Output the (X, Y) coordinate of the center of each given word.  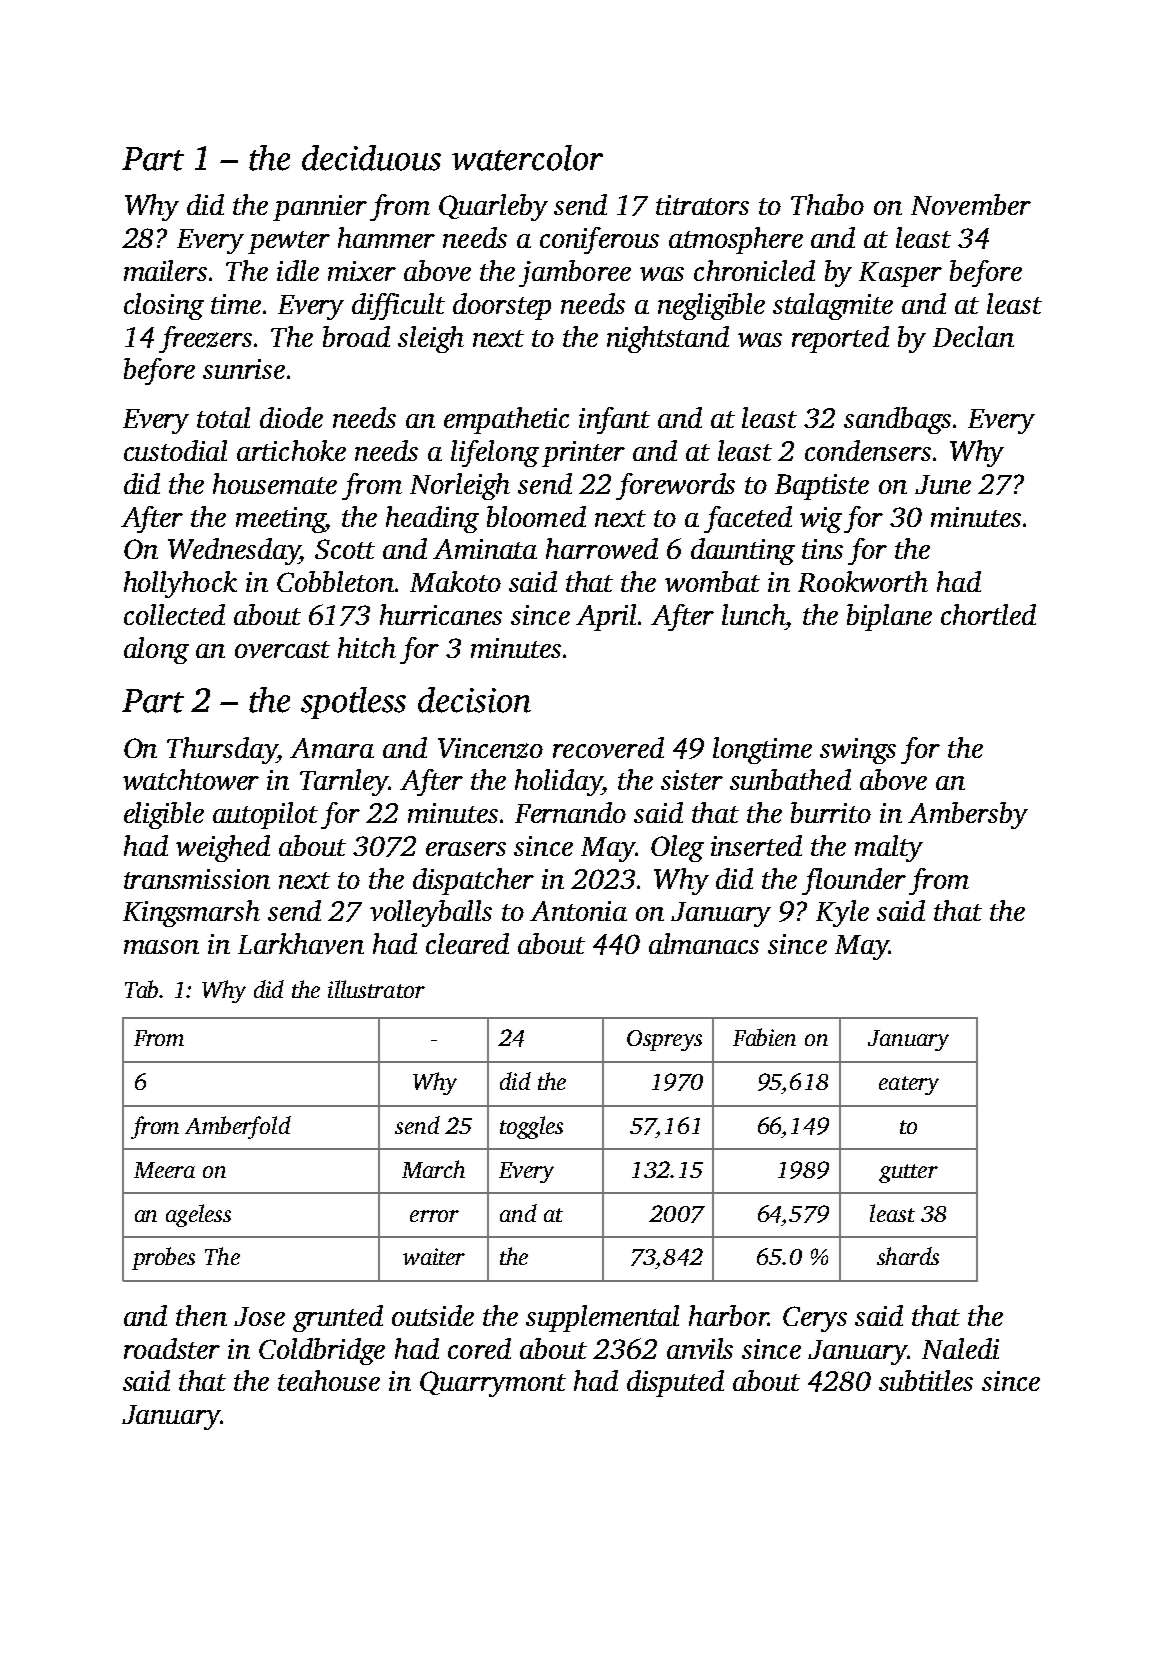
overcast (282, 649)
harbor (728, 1315)
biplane (889, 617)
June (943, 484)
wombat (712, 581)
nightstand (668, 339)
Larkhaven (301, 943)
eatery (909, 1085)
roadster (172, 1348)
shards (908, 1256)
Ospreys (664, 1040)
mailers (165, 270)
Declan (973, 336)
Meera (164, 1170)
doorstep (502, 306)
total (223, 417)
